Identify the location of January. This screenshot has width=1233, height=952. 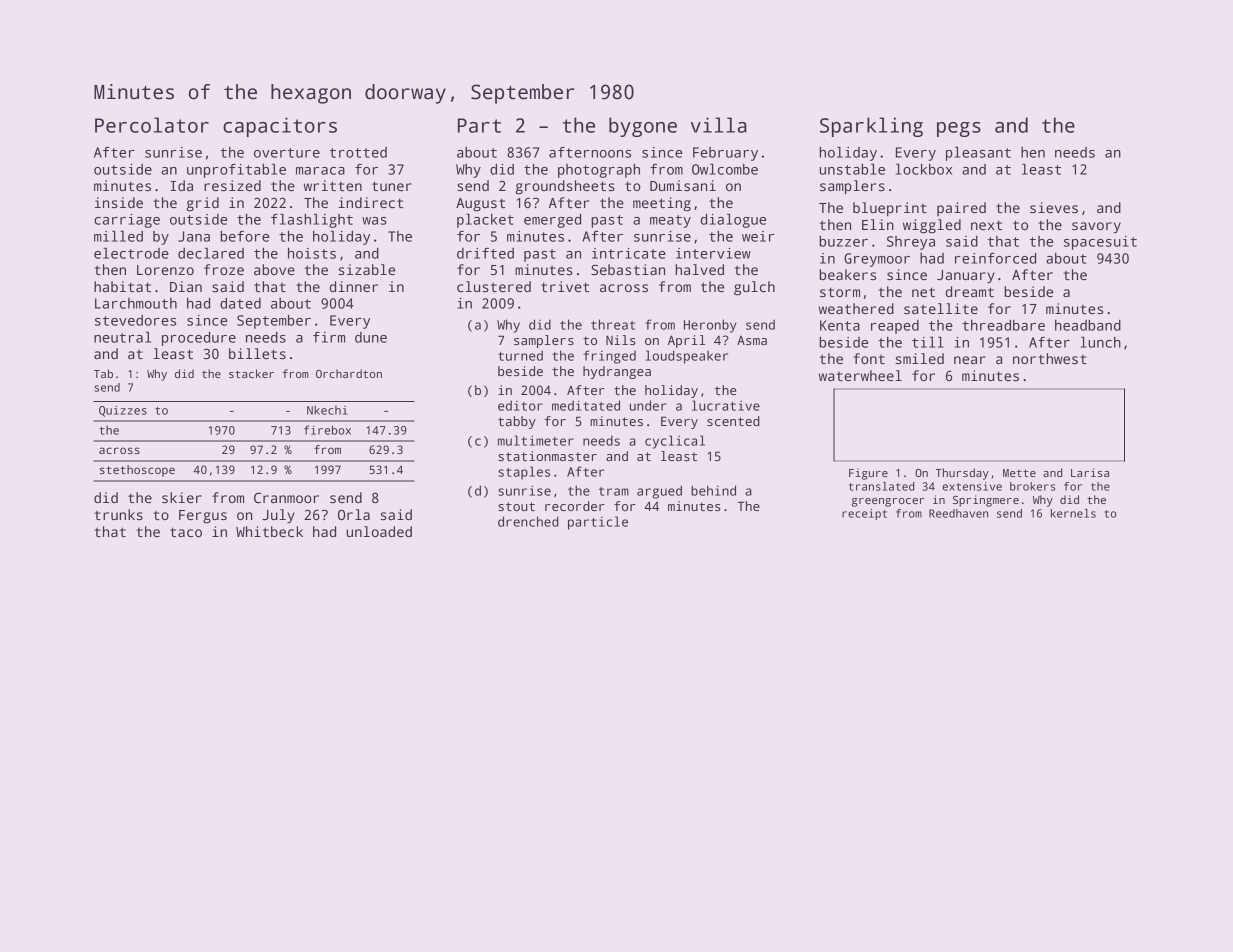
(966, 277).
